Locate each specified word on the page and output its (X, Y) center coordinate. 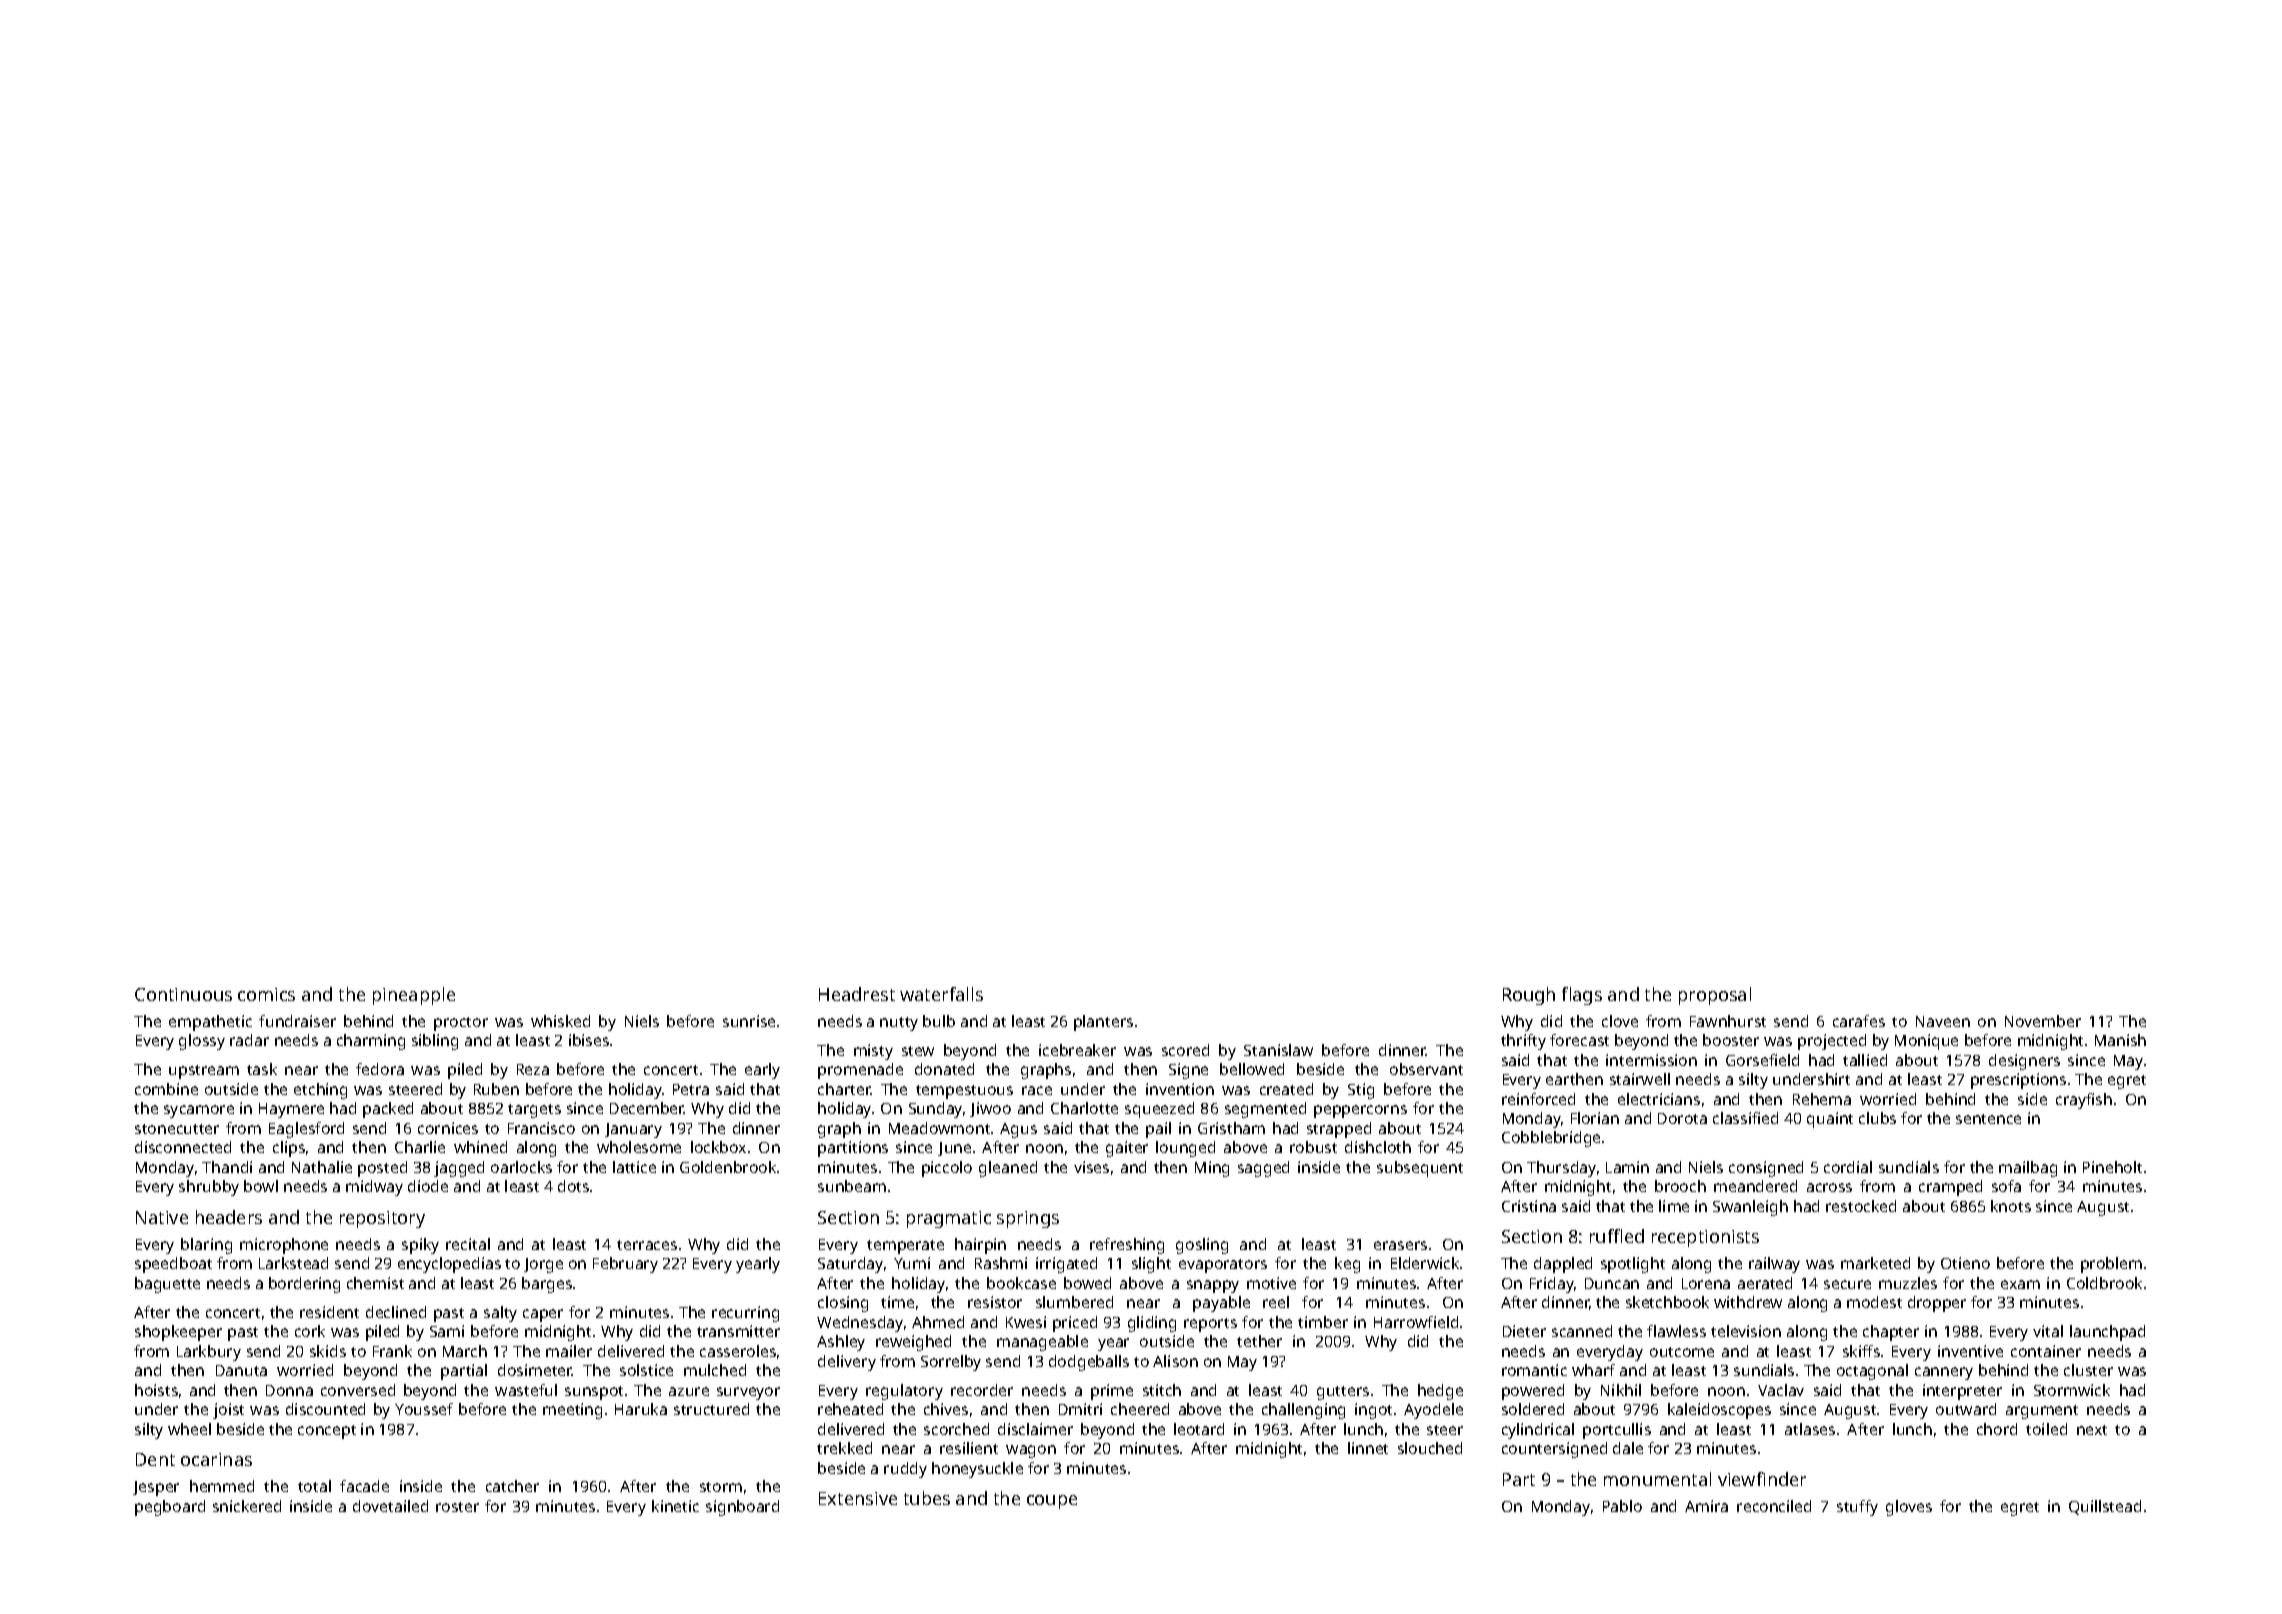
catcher (512, 1486)
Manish (2120, 1040)
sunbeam (852, 1186)
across (1829, 1187)
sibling (435, 1042)
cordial (1848, 1167)
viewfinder (1762, 1479)
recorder (982, 1390)
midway (374, 1188)
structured (711, 1409)
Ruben (496, 1089)
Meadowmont (939, 1128)
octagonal (1872, 1372)
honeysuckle (977, 1470)
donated (944, 1069)
